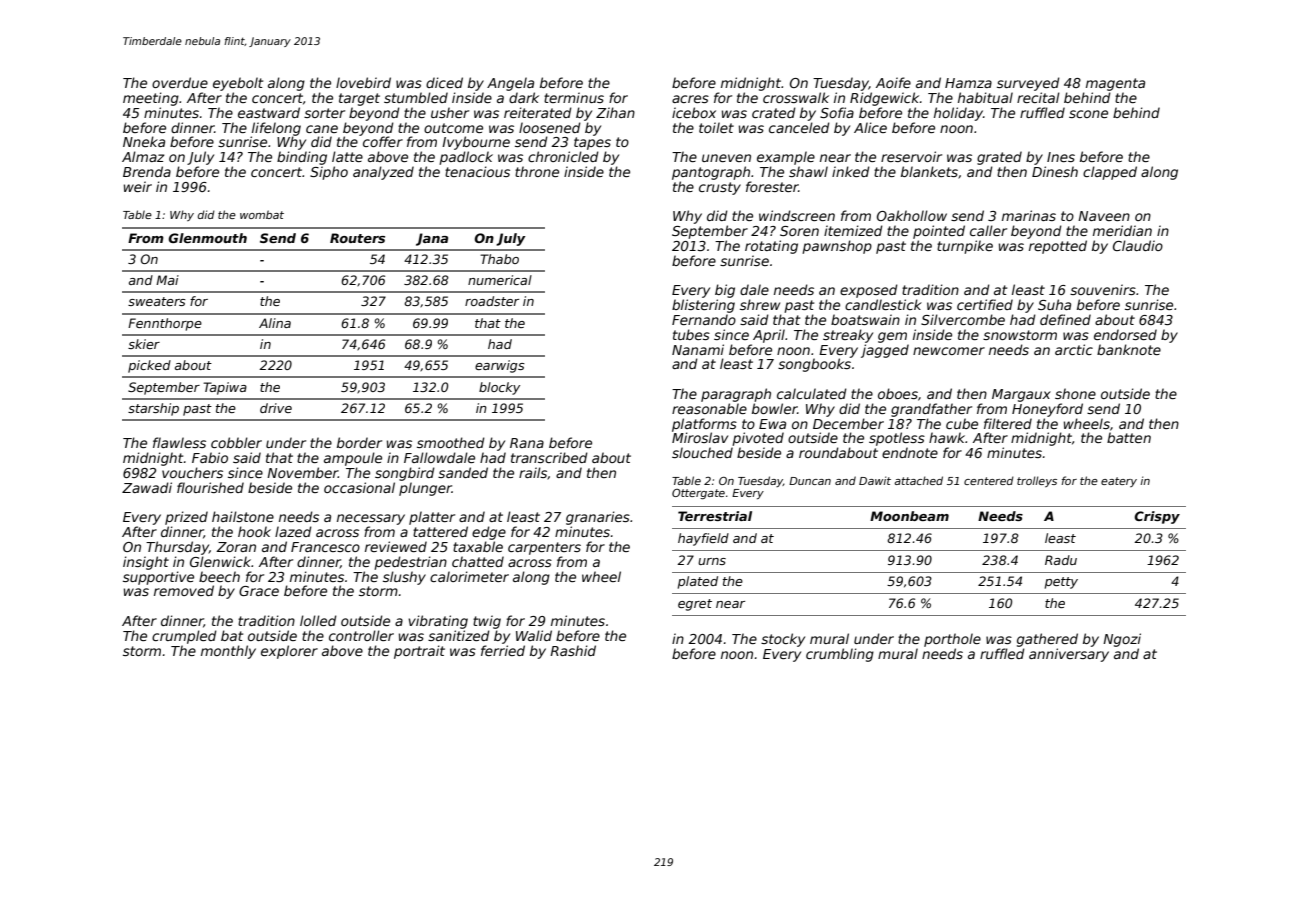  Describe the element at coordinates (1058, 247) in the document. I see `repotted` at that location.
